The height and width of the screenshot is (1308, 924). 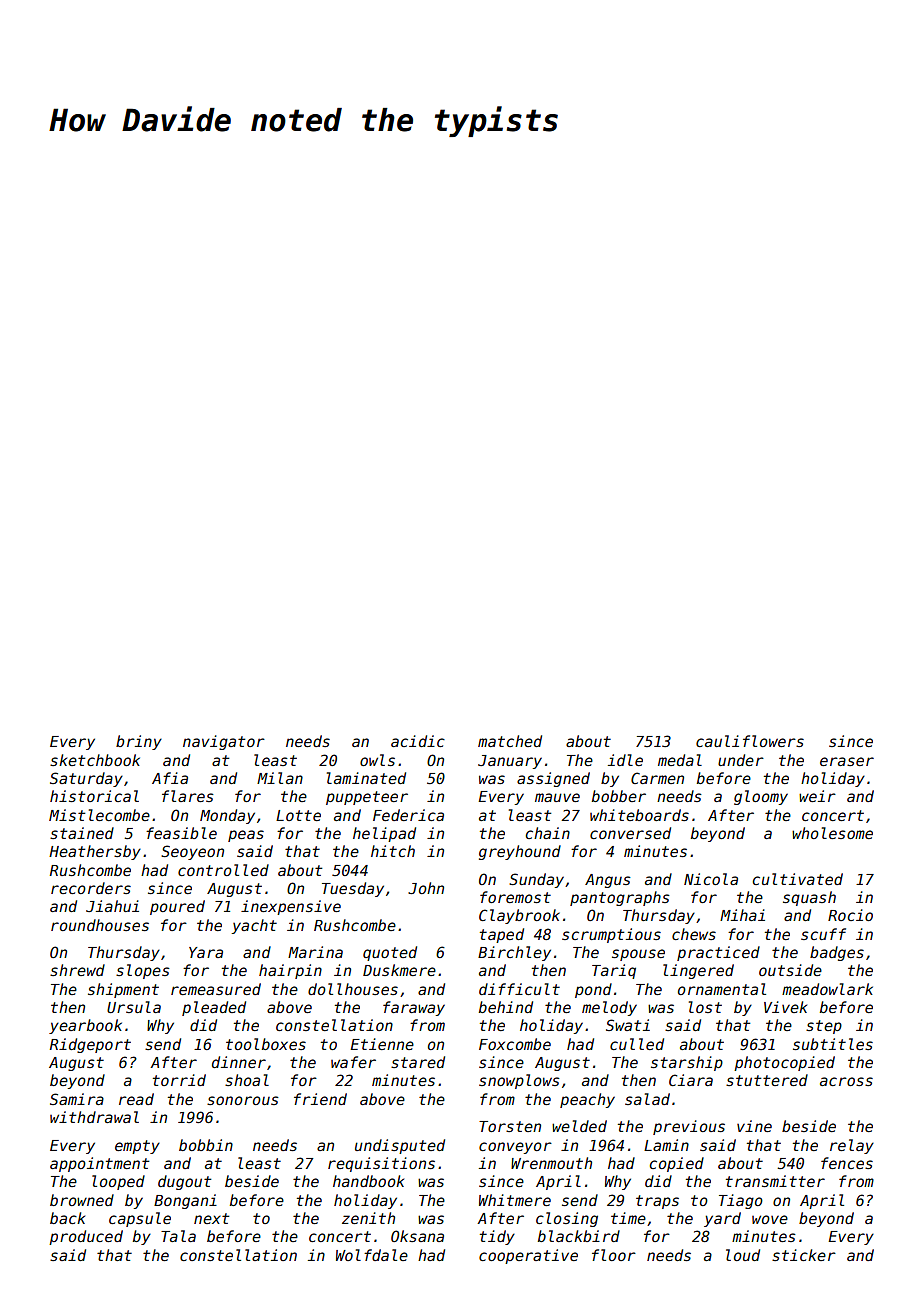 What do you see at coordinates (353, 1062) in the screenshot?
I see `wafer` at bounding box center [353, 1062].
